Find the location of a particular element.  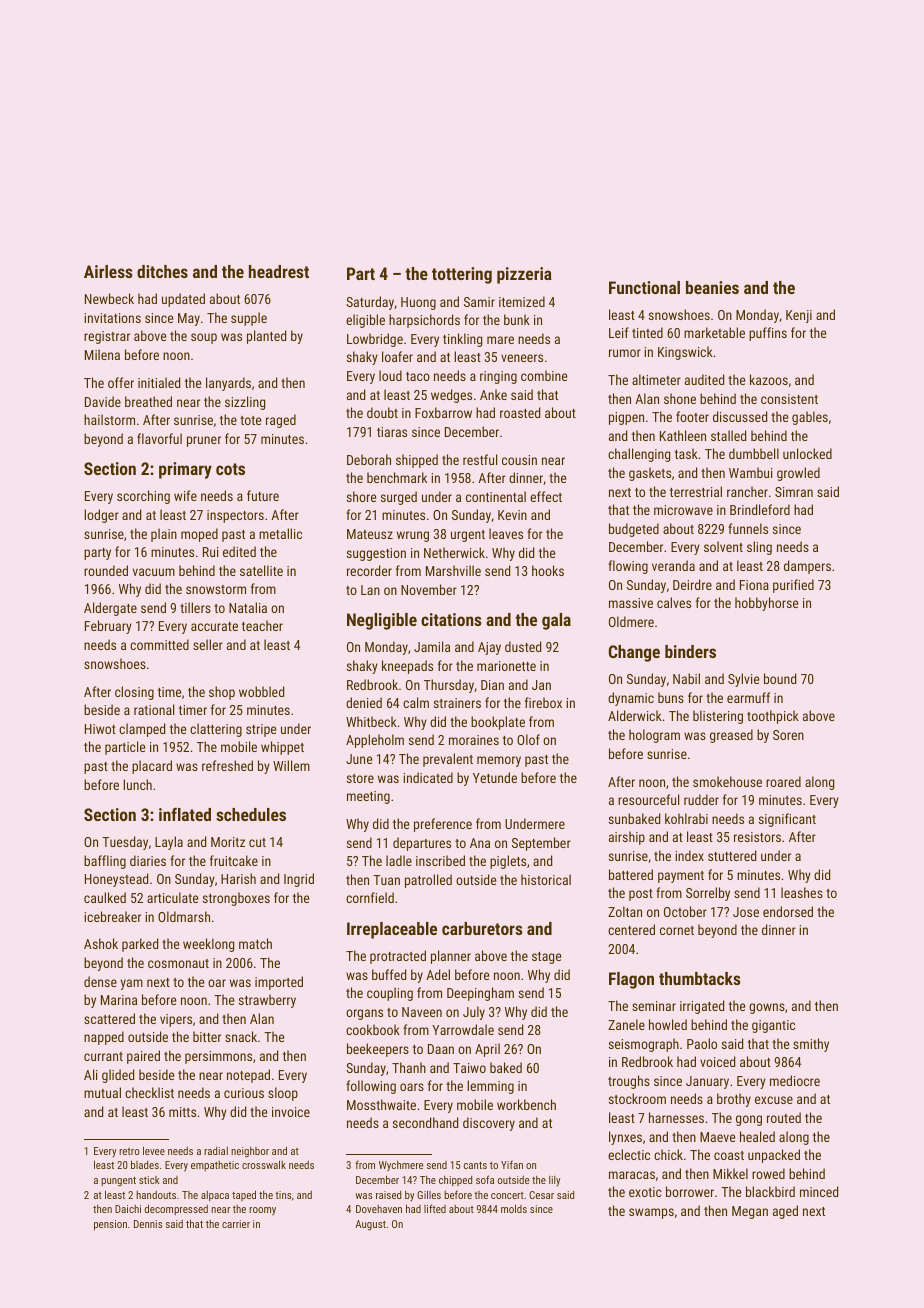

headrest is located at coordinates (279, 271).
